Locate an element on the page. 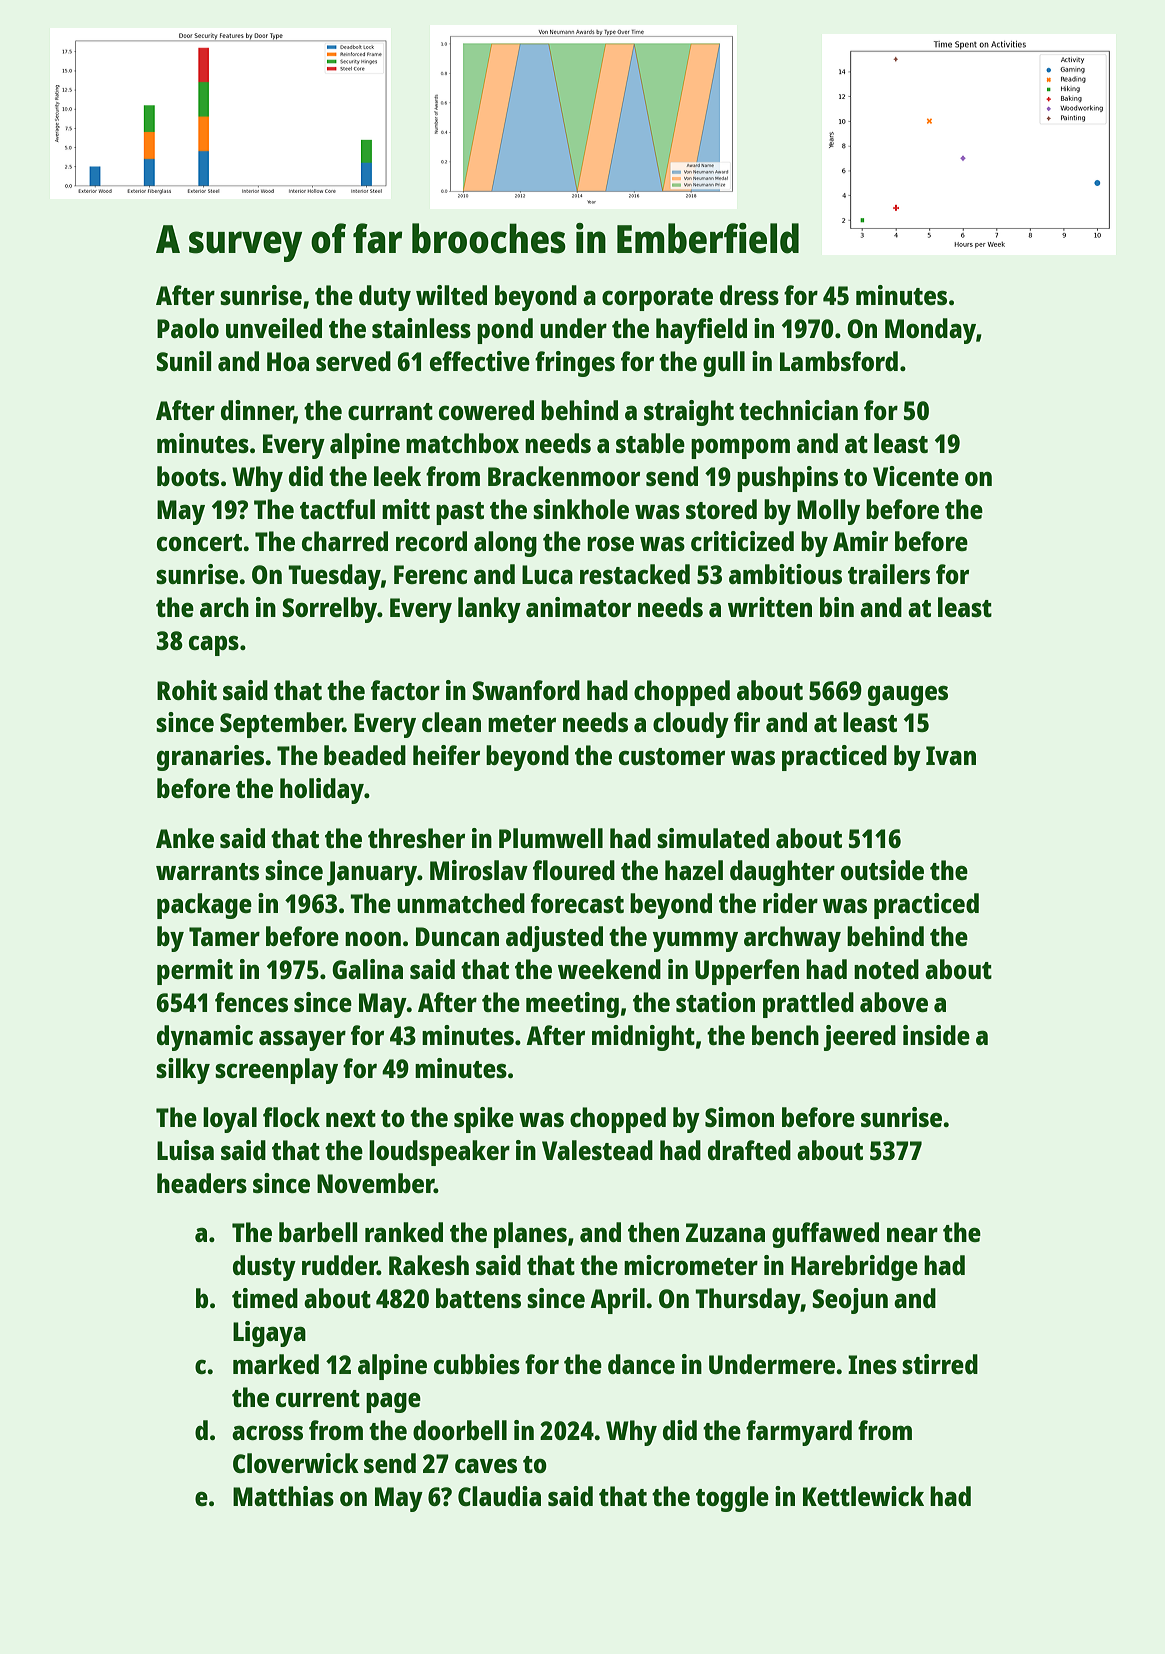  meeting is located at coordinates (572, 1005).
